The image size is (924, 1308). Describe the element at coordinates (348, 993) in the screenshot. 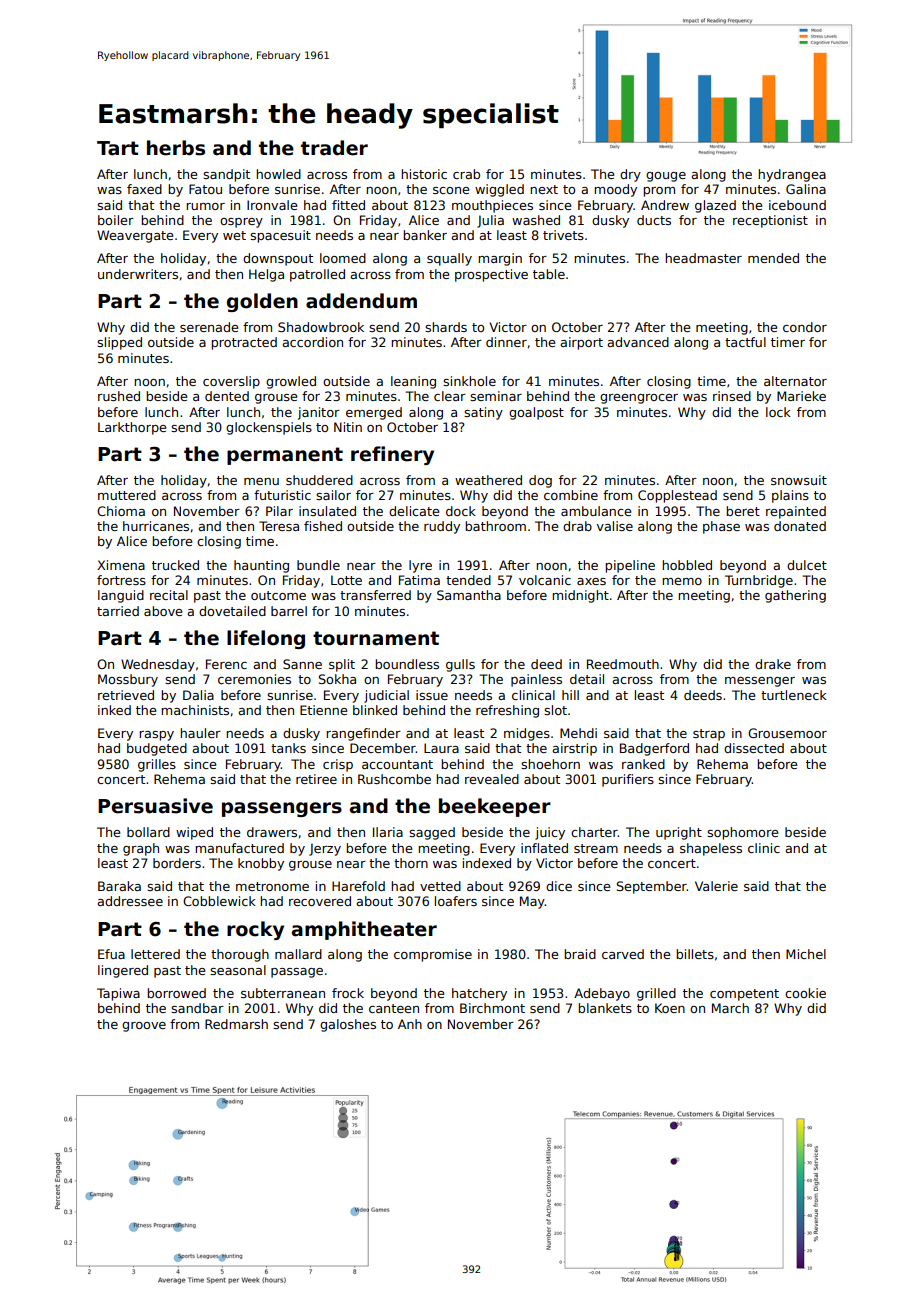

I see `frock` at that location.
